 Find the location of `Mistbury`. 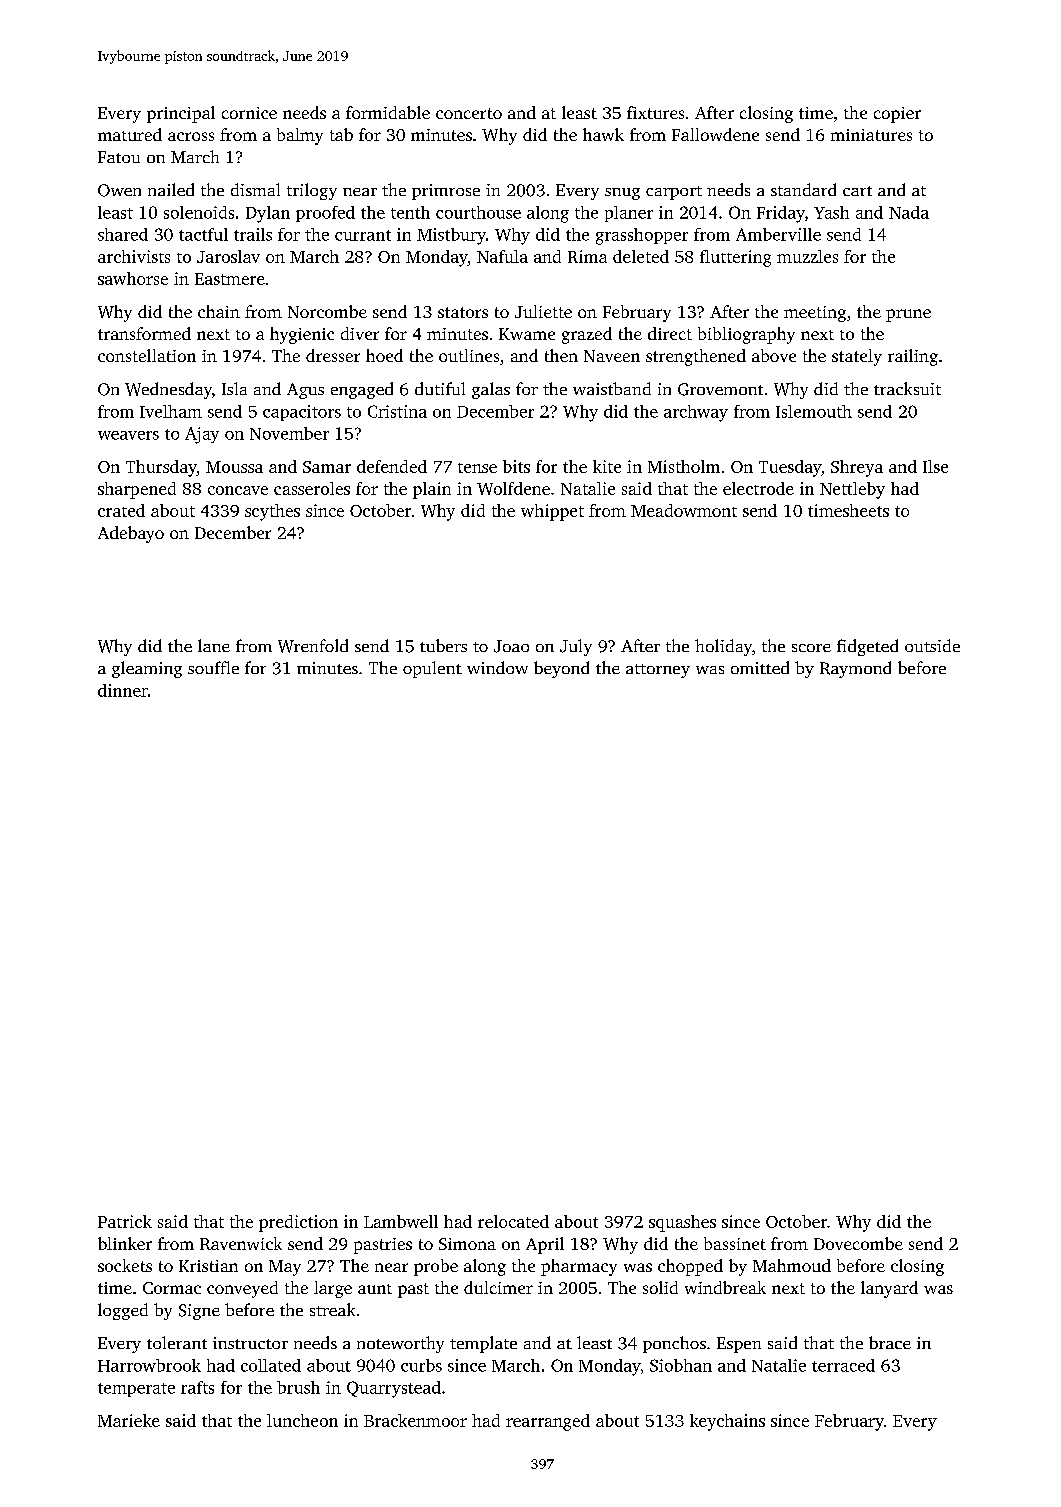

Mistbury is located at coordinates (451, 236).
